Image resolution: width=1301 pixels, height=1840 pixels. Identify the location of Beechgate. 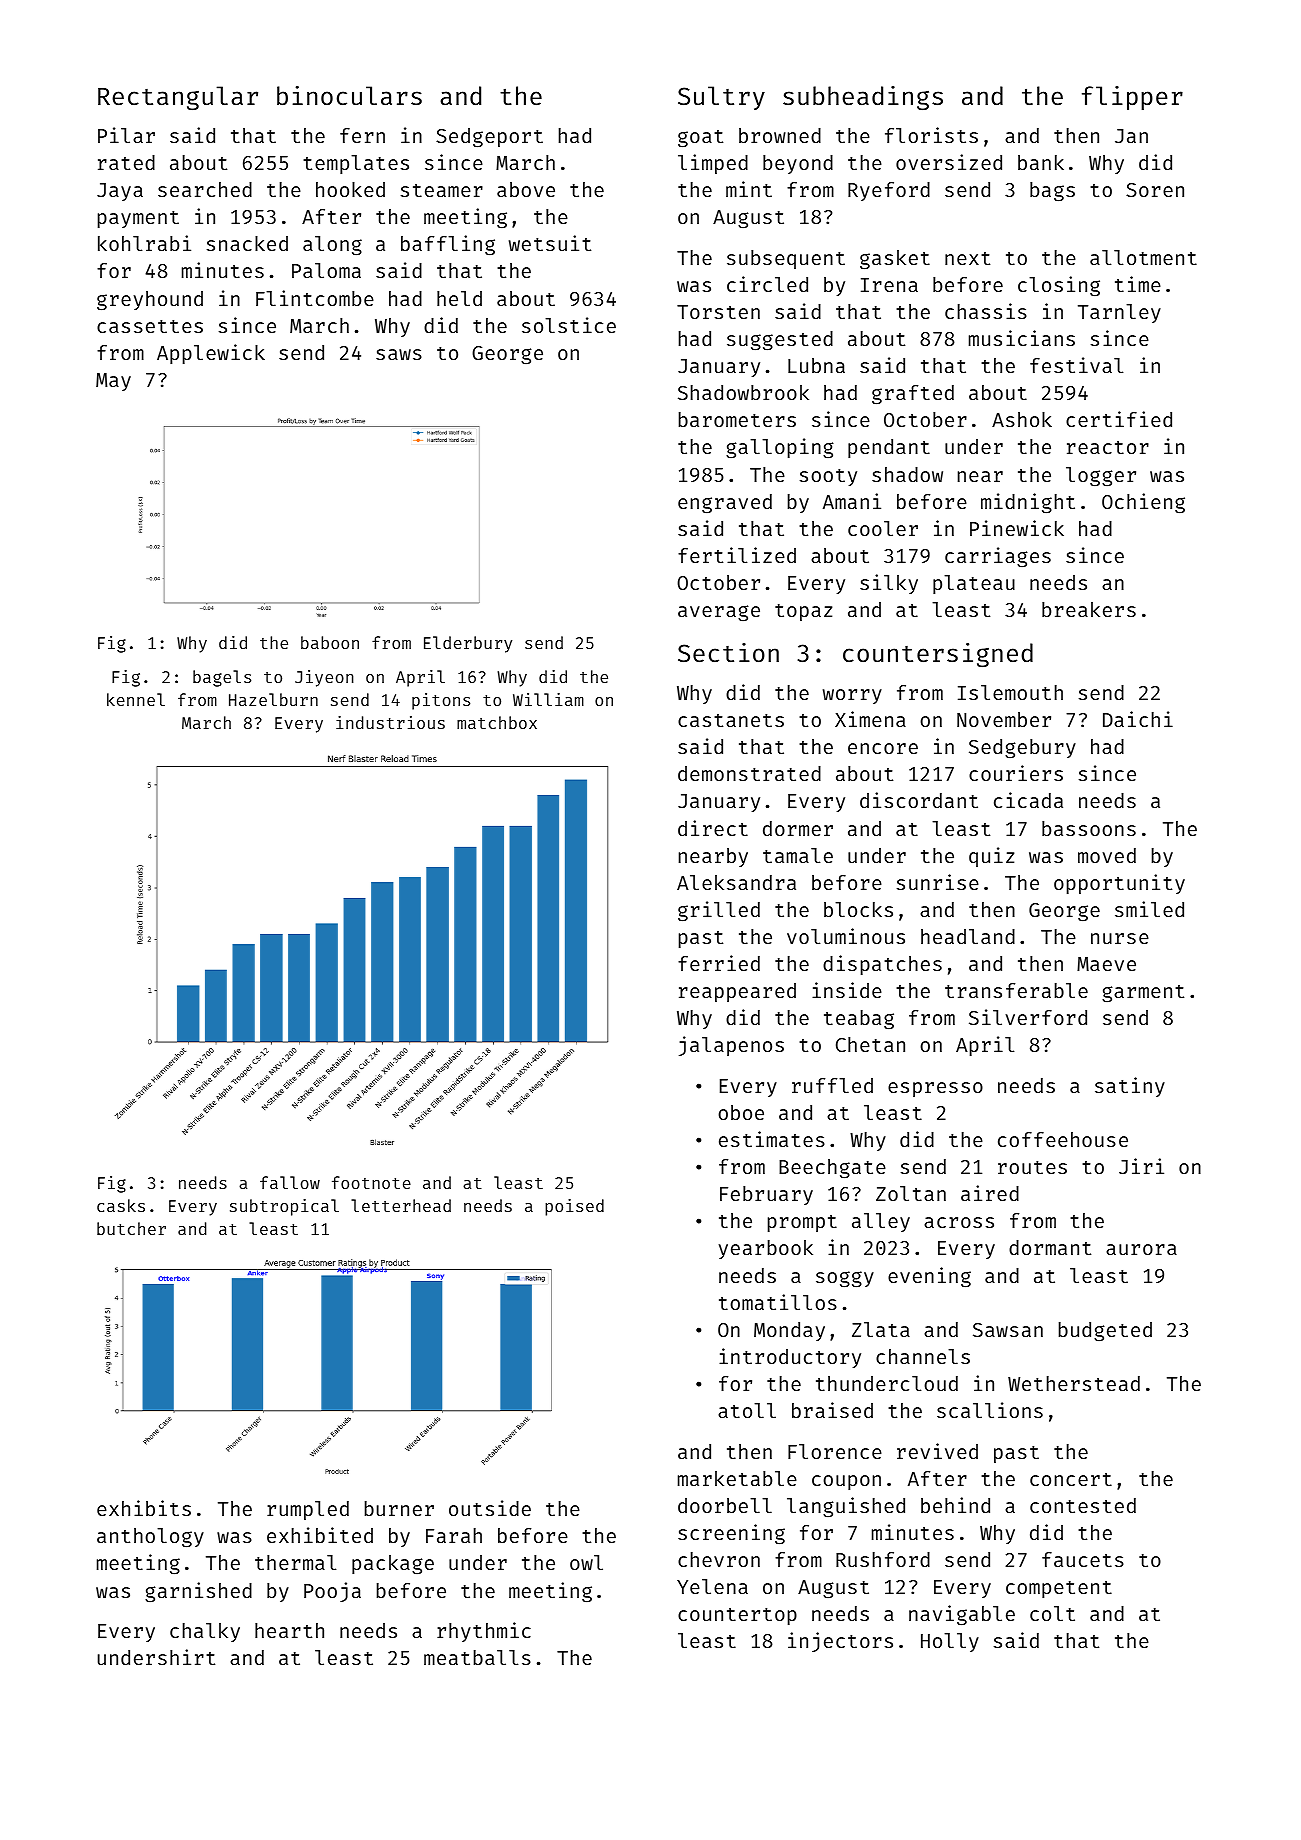
(832, 1169).
